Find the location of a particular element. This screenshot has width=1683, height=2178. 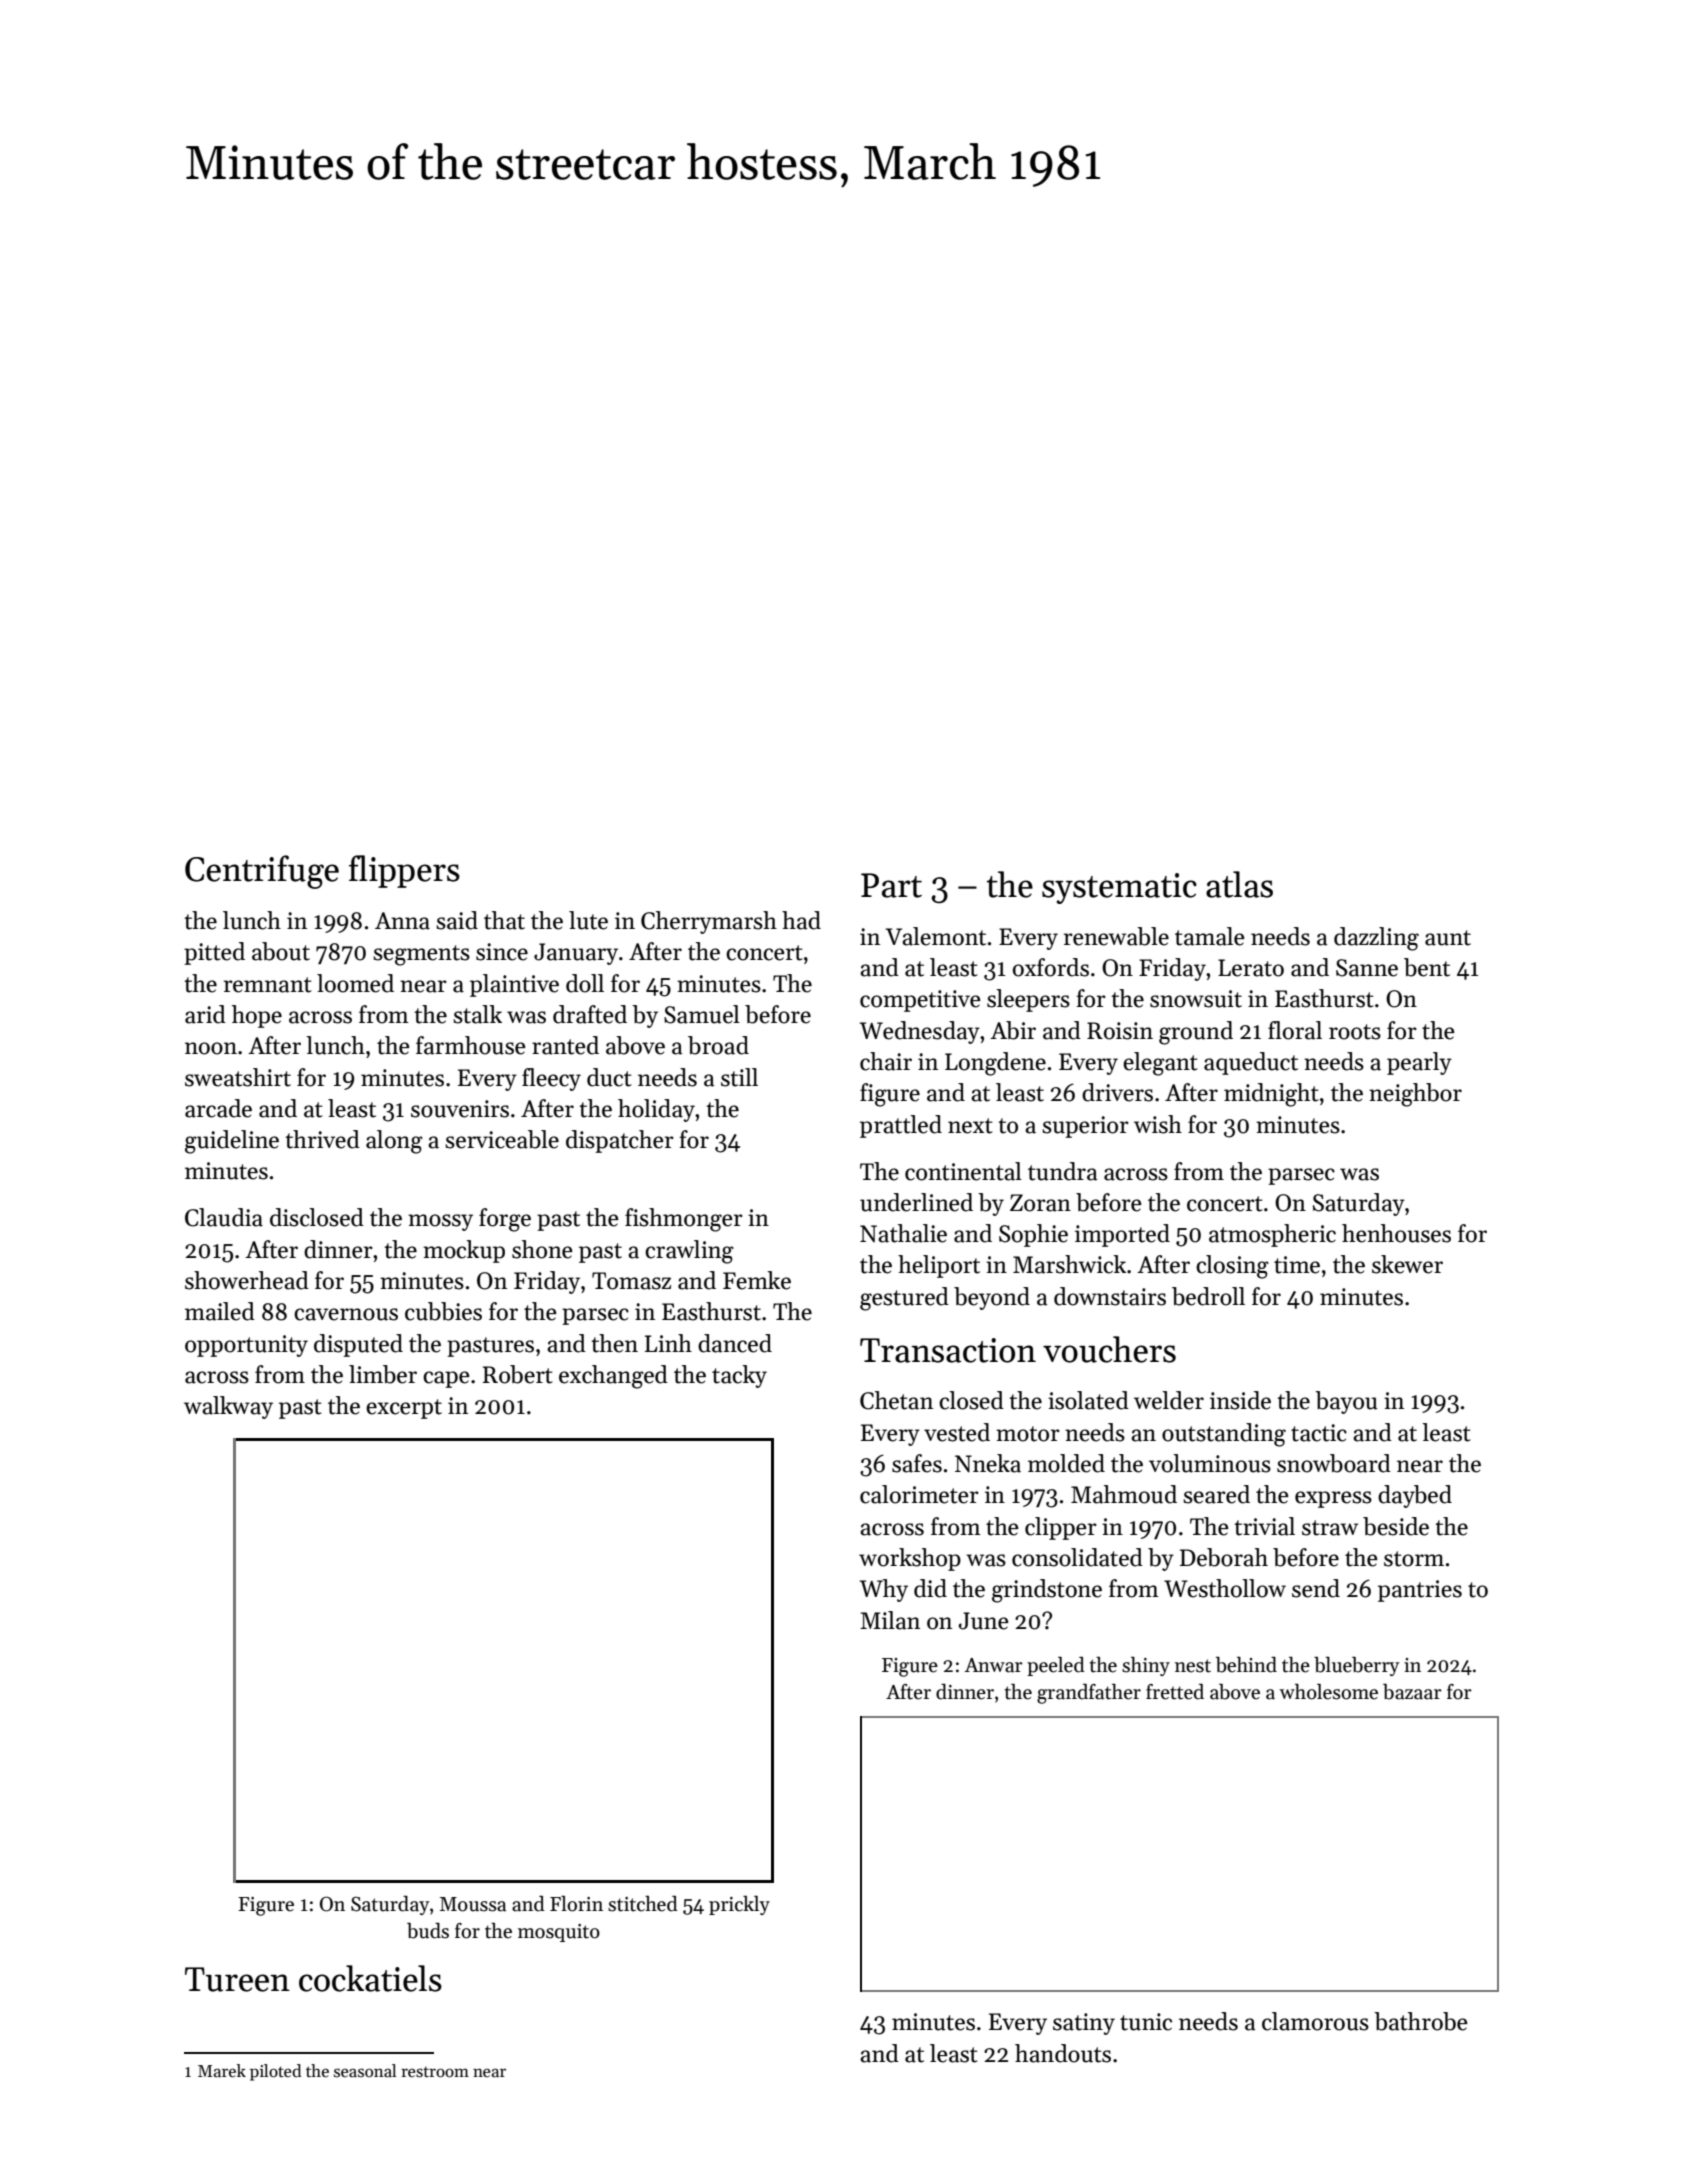

Milan is located at coordinates (890, 1620).
